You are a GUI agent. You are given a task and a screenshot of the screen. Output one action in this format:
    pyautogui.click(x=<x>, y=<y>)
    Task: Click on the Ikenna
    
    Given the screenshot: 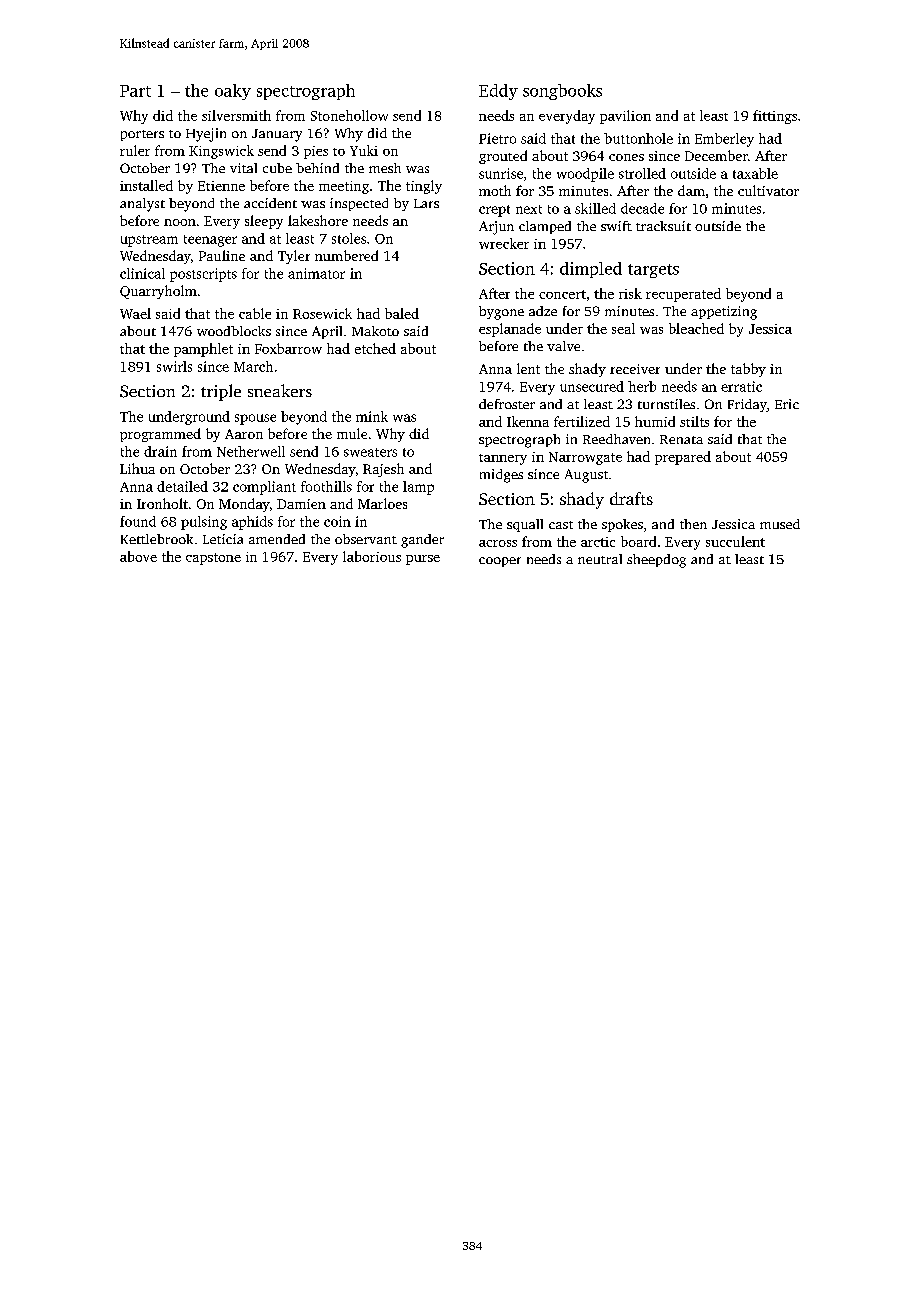 What is the action you would take?
    pyautogui.click(x=528, y=421)
